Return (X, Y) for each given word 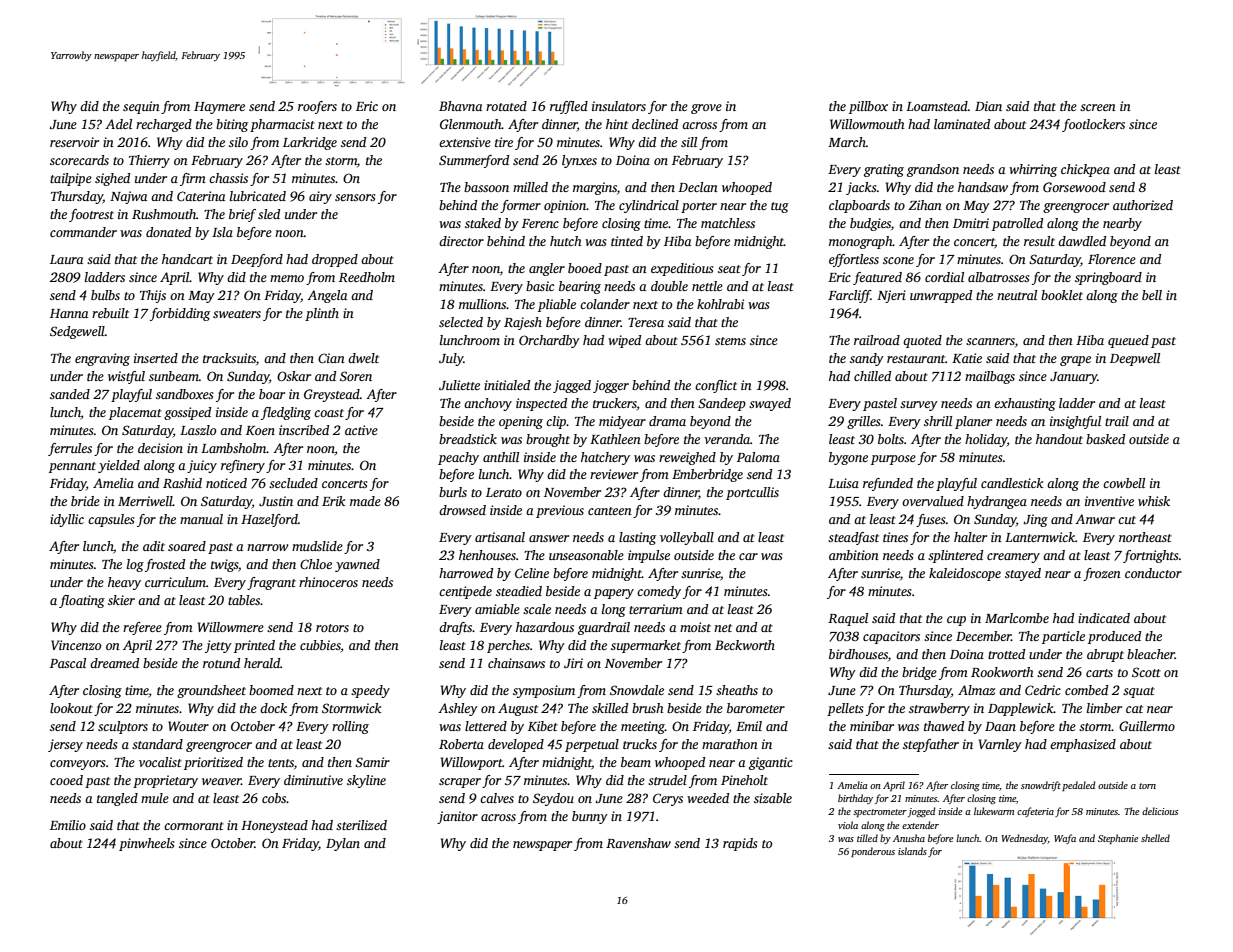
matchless (728, 223)
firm (193, 179)
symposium (544, 691)
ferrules (70, 449)
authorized (1143, 205)
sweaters (237, 314)
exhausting (1025, 404)
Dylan (343, 844)
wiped (624, 341)
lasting (637, 538)
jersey (65, 745)
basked (1105, 439)
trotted (1006, 654)
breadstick (468, 439)
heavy (124, 583)
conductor (1153, 573)
